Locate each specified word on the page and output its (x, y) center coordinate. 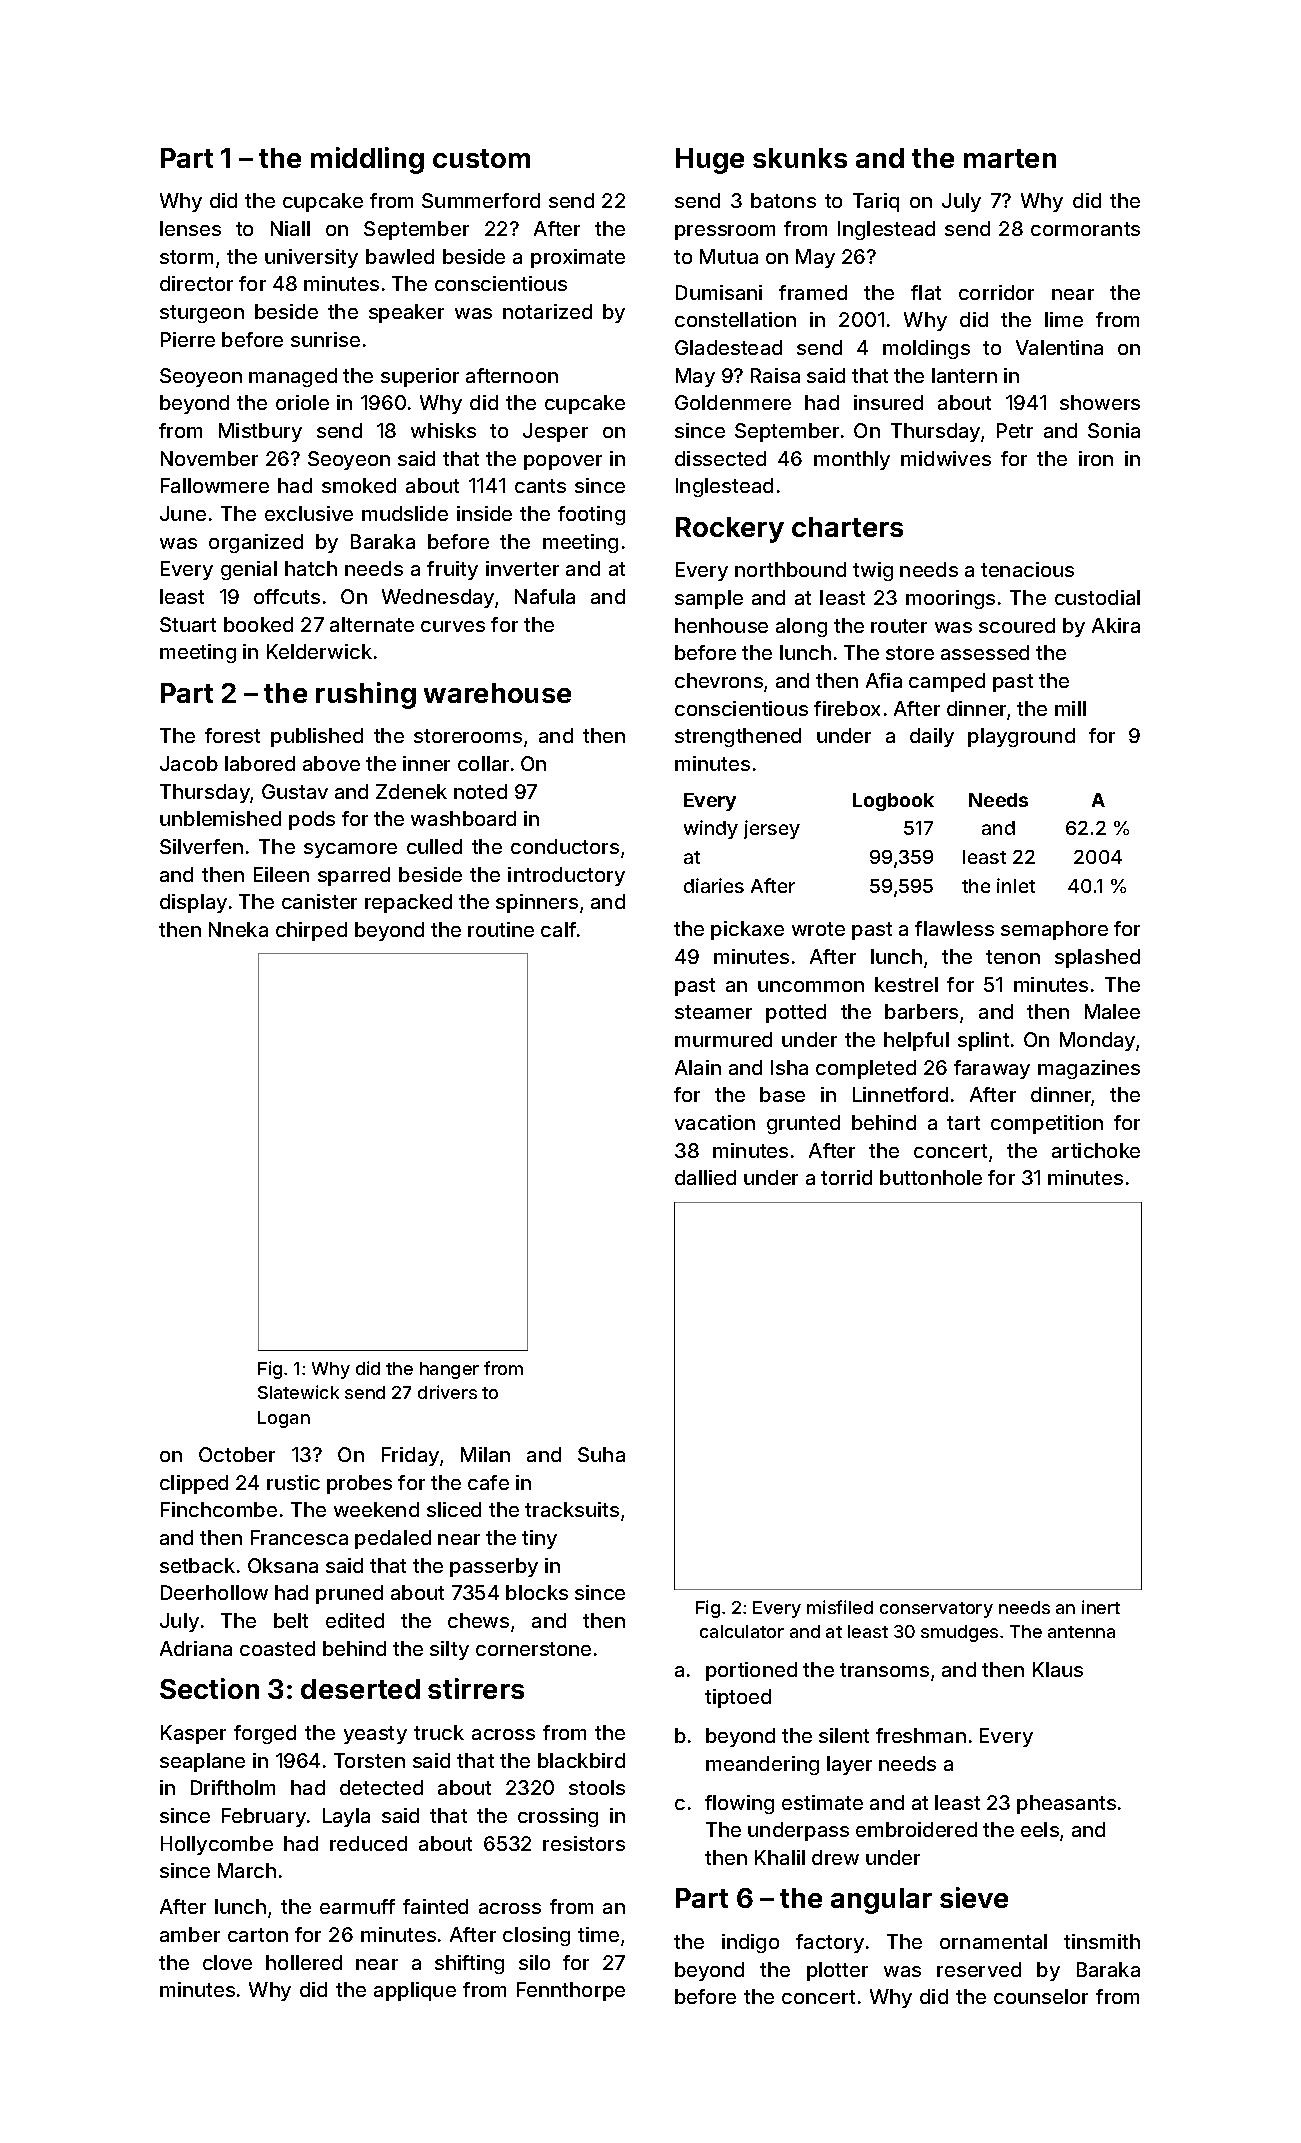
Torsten (369, 1760)
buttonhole (931, 1177)
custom (481, 158)
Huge (710, 161)
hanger (449, 1370)
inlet (1016, 885)
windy (711, 829)
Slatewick (298, 1392)
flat (926, 292)
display (193, 903)
